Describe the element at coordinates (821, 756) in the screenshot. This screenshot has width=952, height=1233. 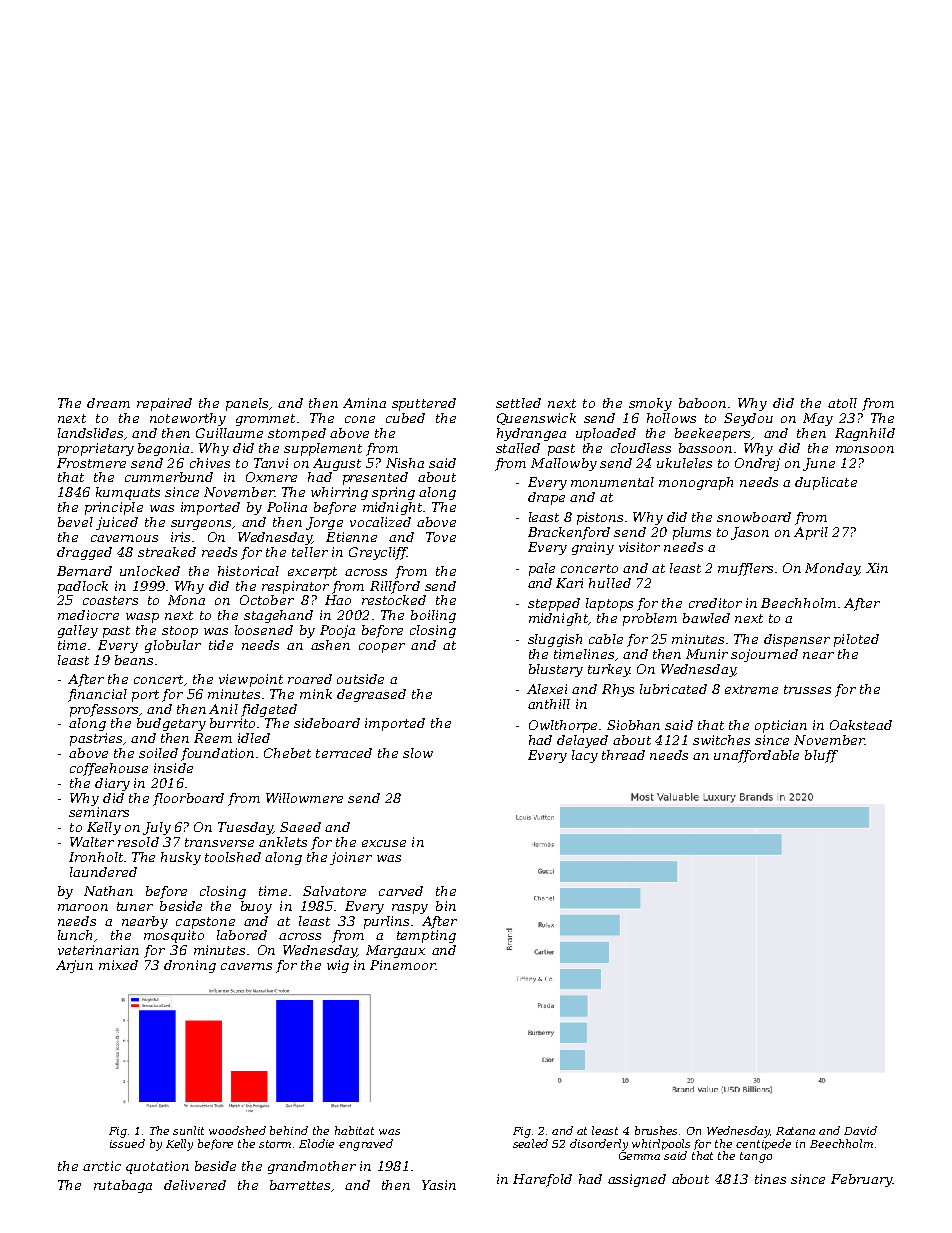
I see `bluff` at that location.
